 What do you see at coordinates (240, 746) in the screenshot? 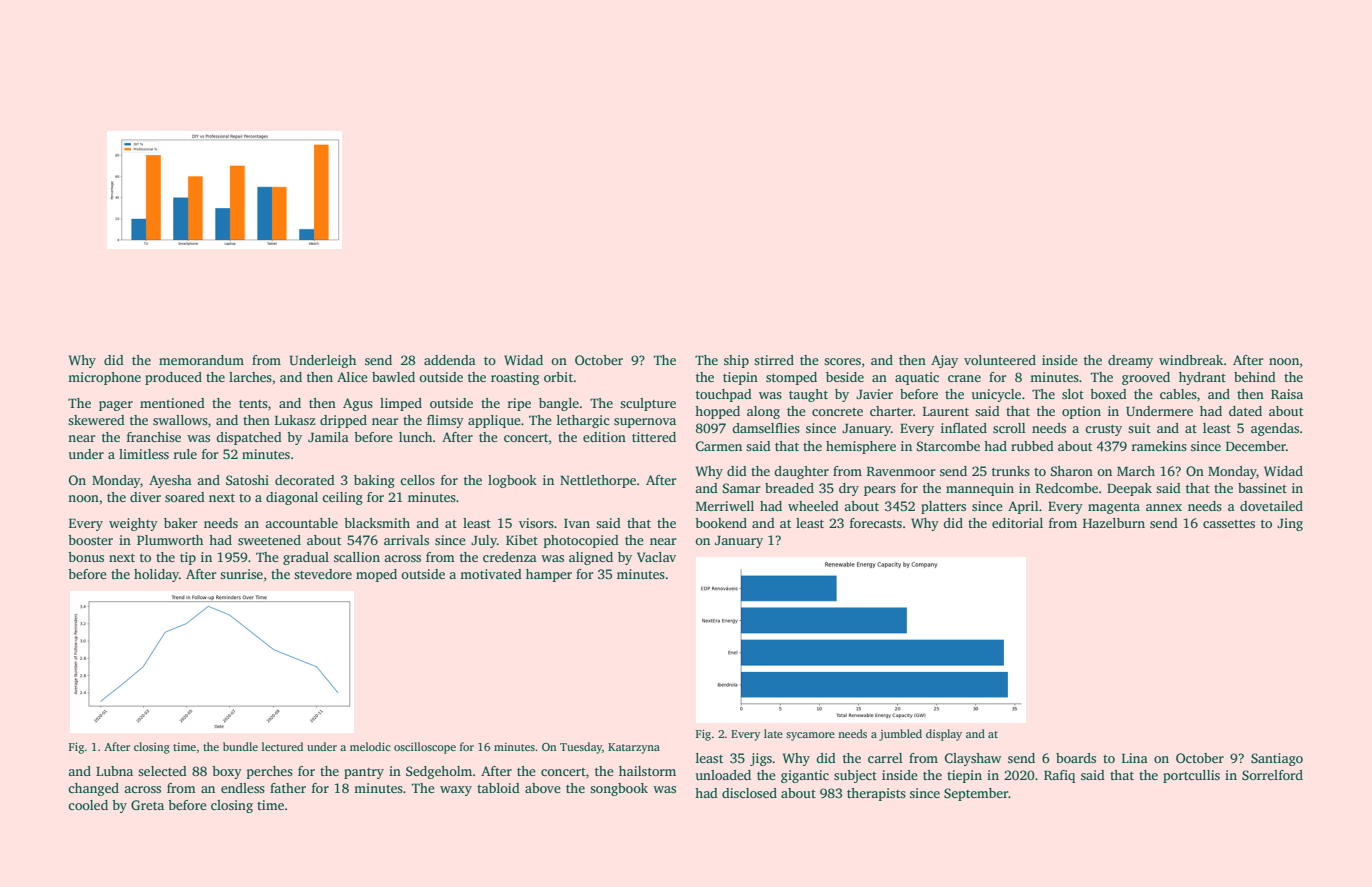
I see `bundle` at bounding box center [240, 746].
